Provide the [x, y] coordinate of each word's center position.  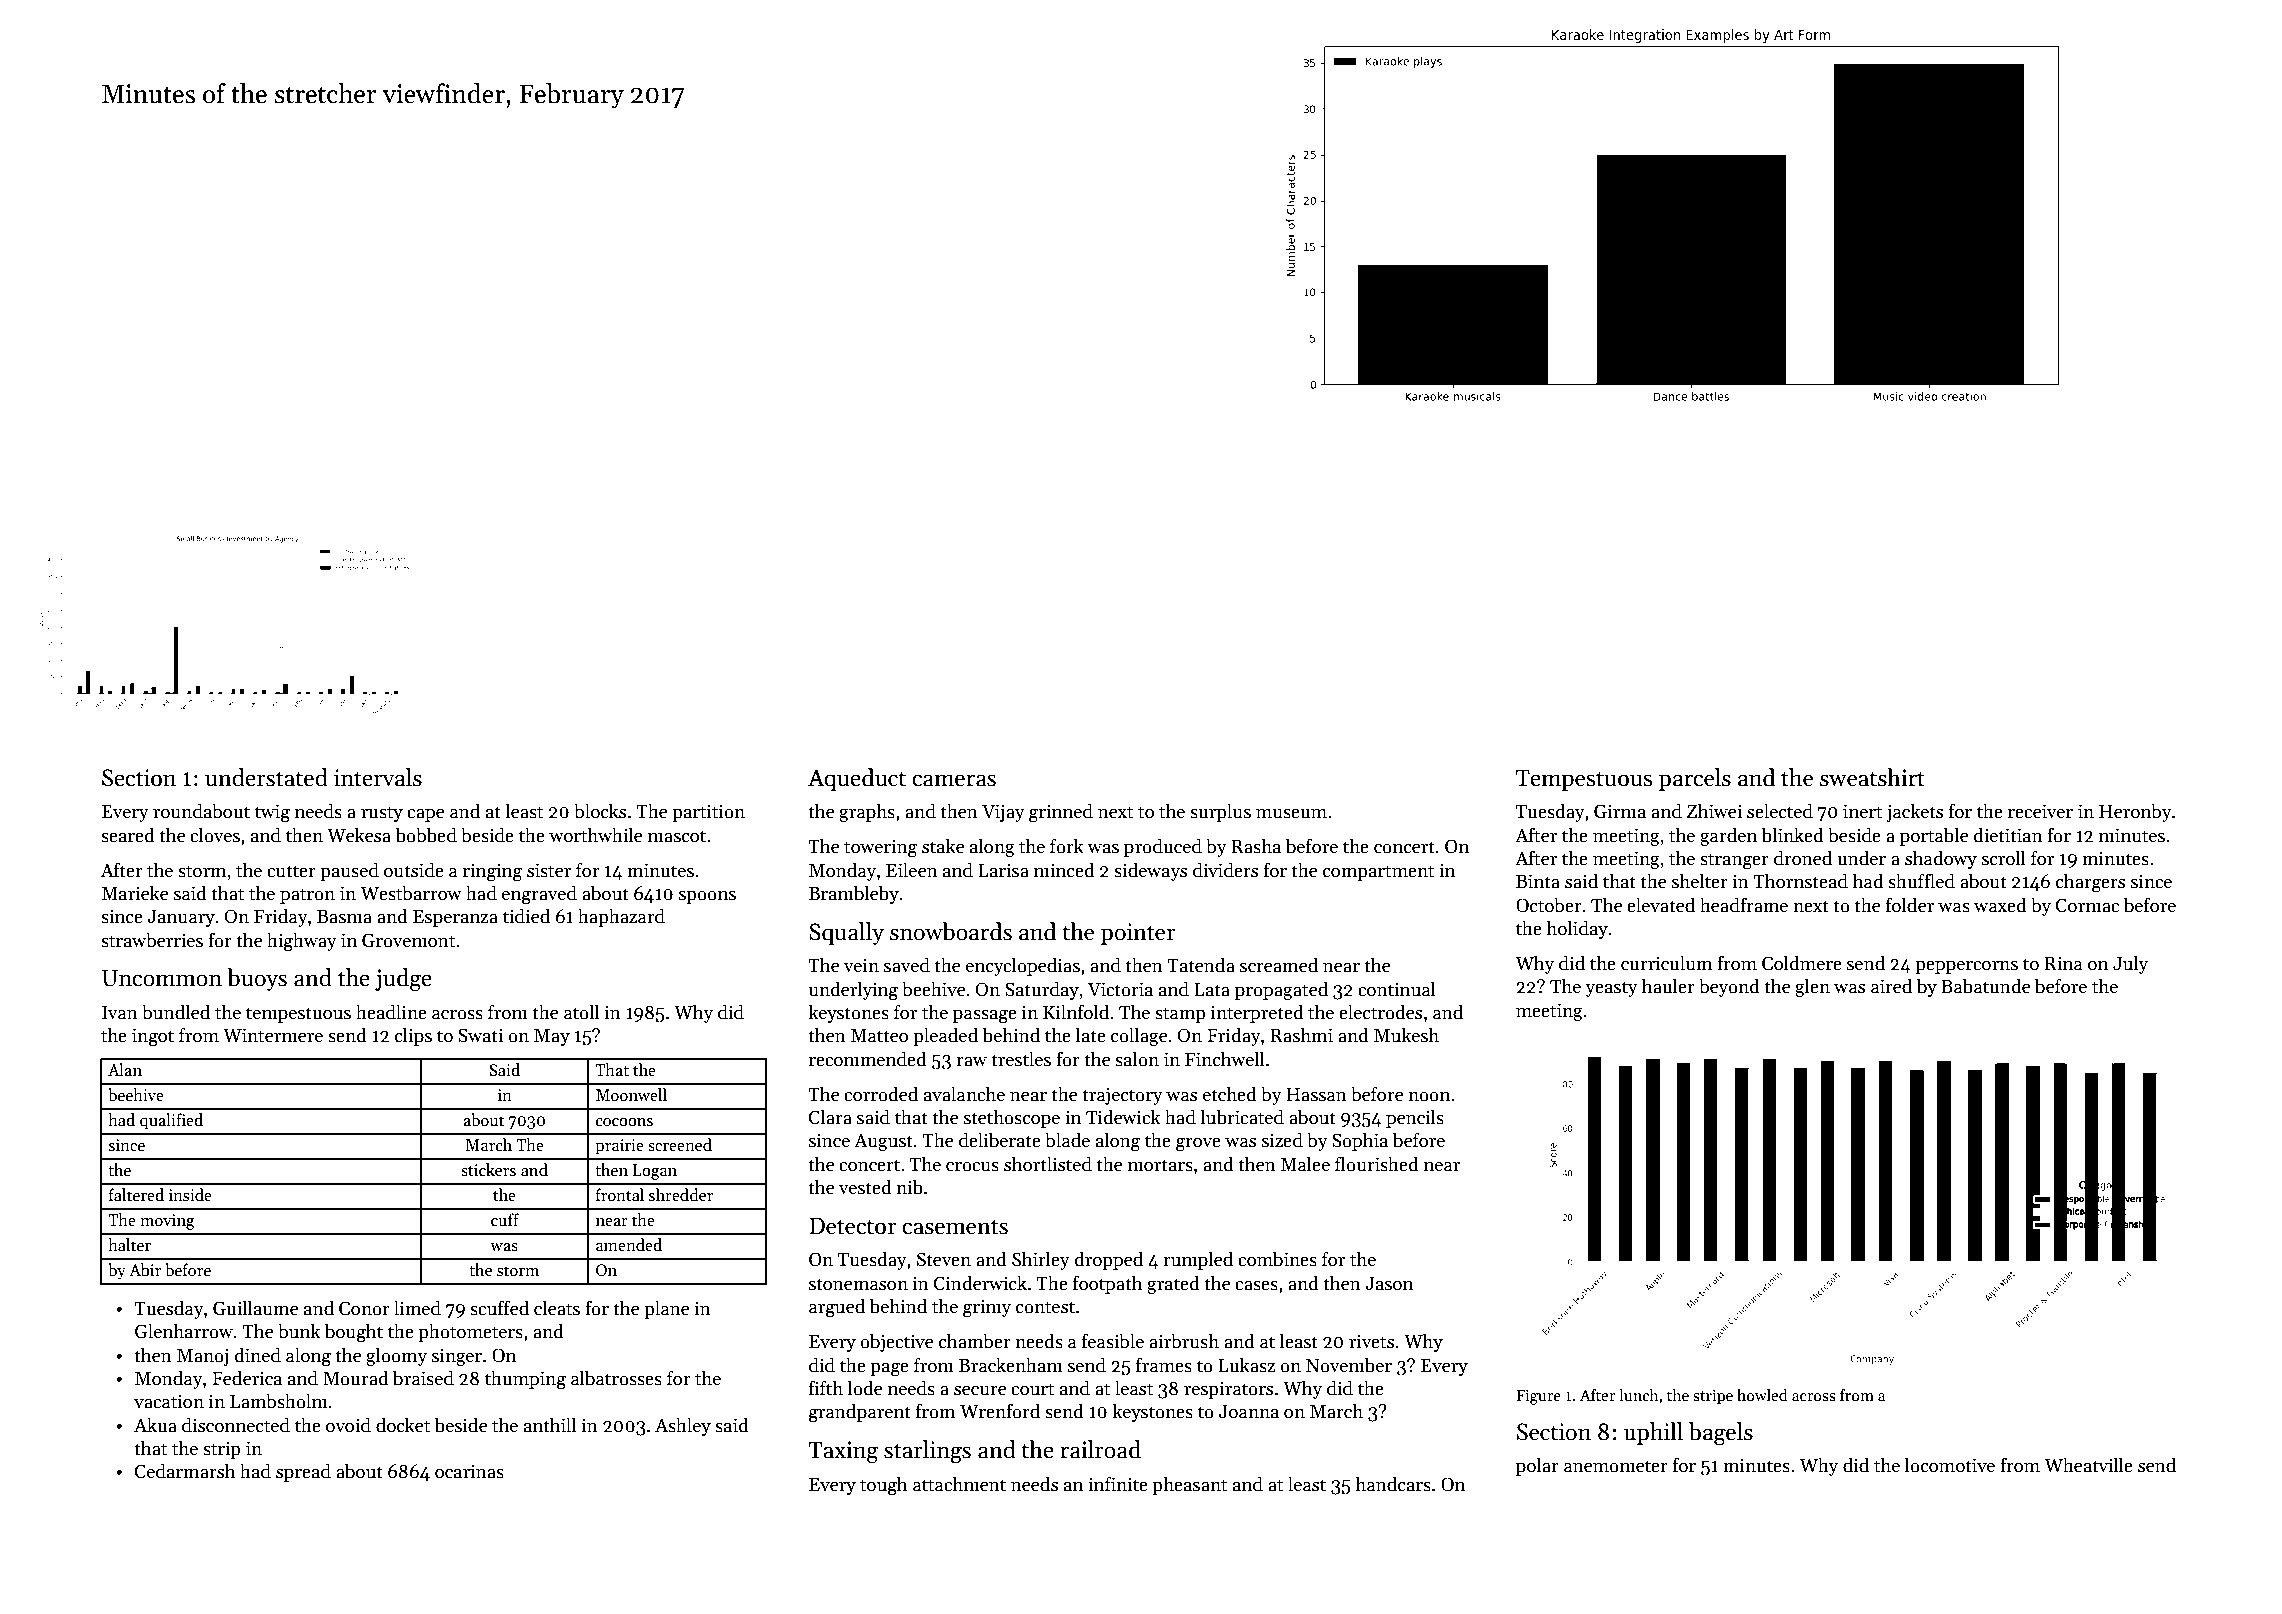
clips [413, 1036]
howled [1762, 1395]
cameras [954, 780]
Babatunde [1985, 986]
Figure [1538, 1397]
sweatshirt [1872, 777]
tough [883, 1486]
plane [666, 1309]
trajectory [1122, 1096]
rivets [1371, 1341]
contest [1045, 1307]
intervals [378, 777]
